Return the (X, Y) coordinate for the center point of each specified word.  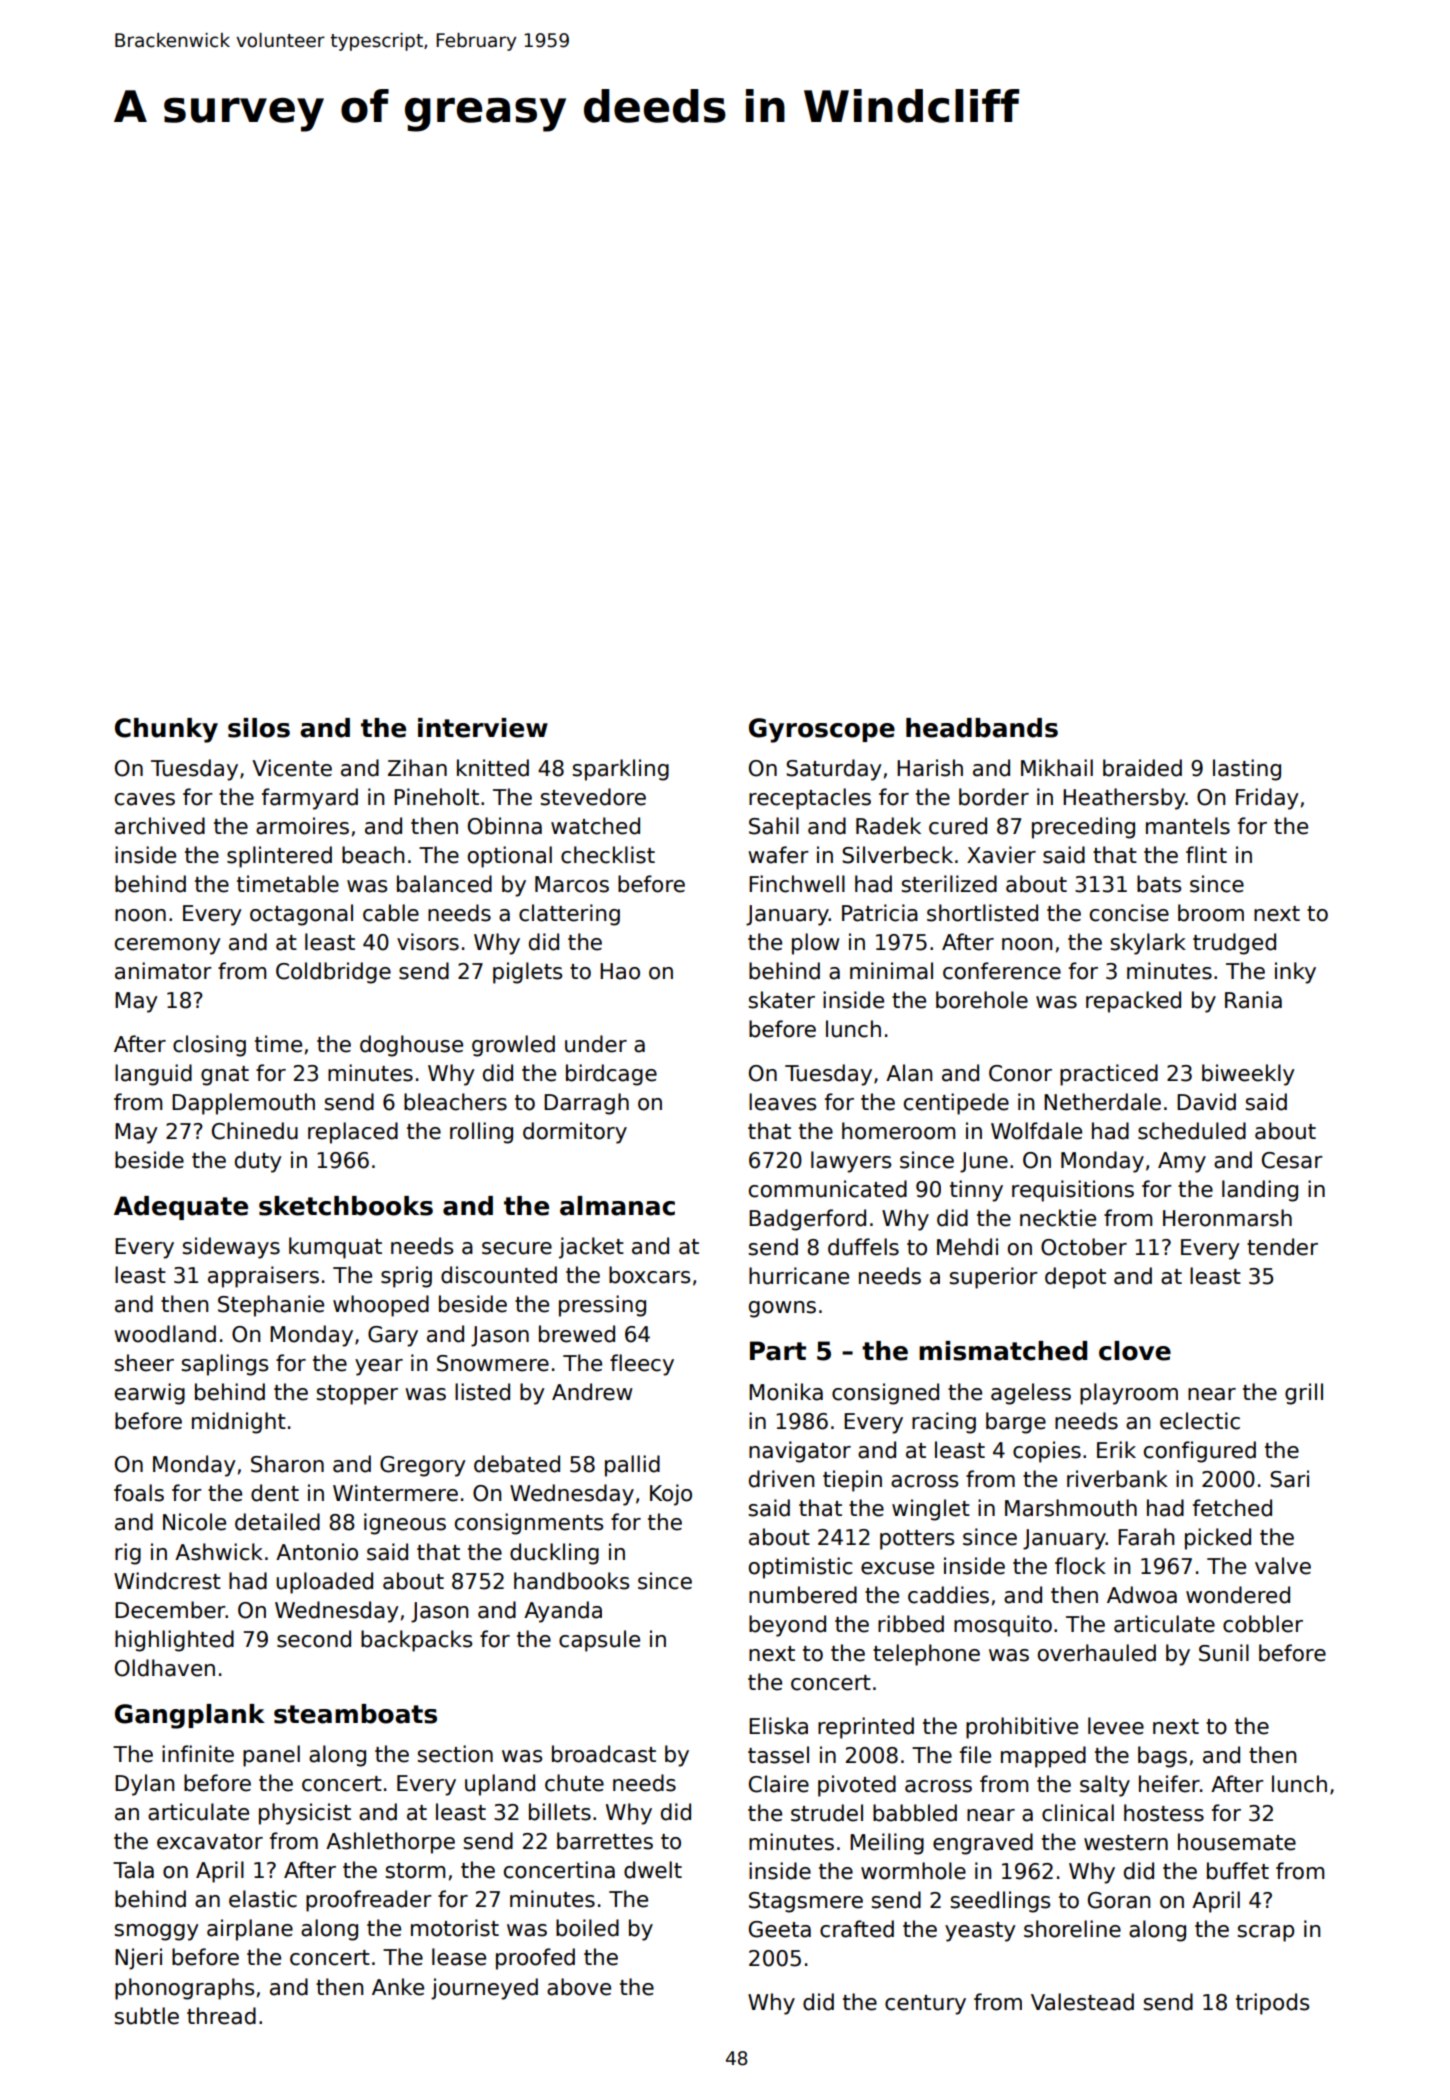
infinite (198, 1754)
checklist (608, 855)
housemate (1237, 1842)
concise (1129, 913)
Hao (620, 971)
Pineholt (436, 797)
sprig (406, 1277)
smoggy (156, 1932)
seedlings (1000, 1902)
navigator (800, 1452)
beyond (787, 1626)
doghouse (411, 1046)
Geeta (780, 1929)
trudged (1234, 944)
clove (1135, 1351)
